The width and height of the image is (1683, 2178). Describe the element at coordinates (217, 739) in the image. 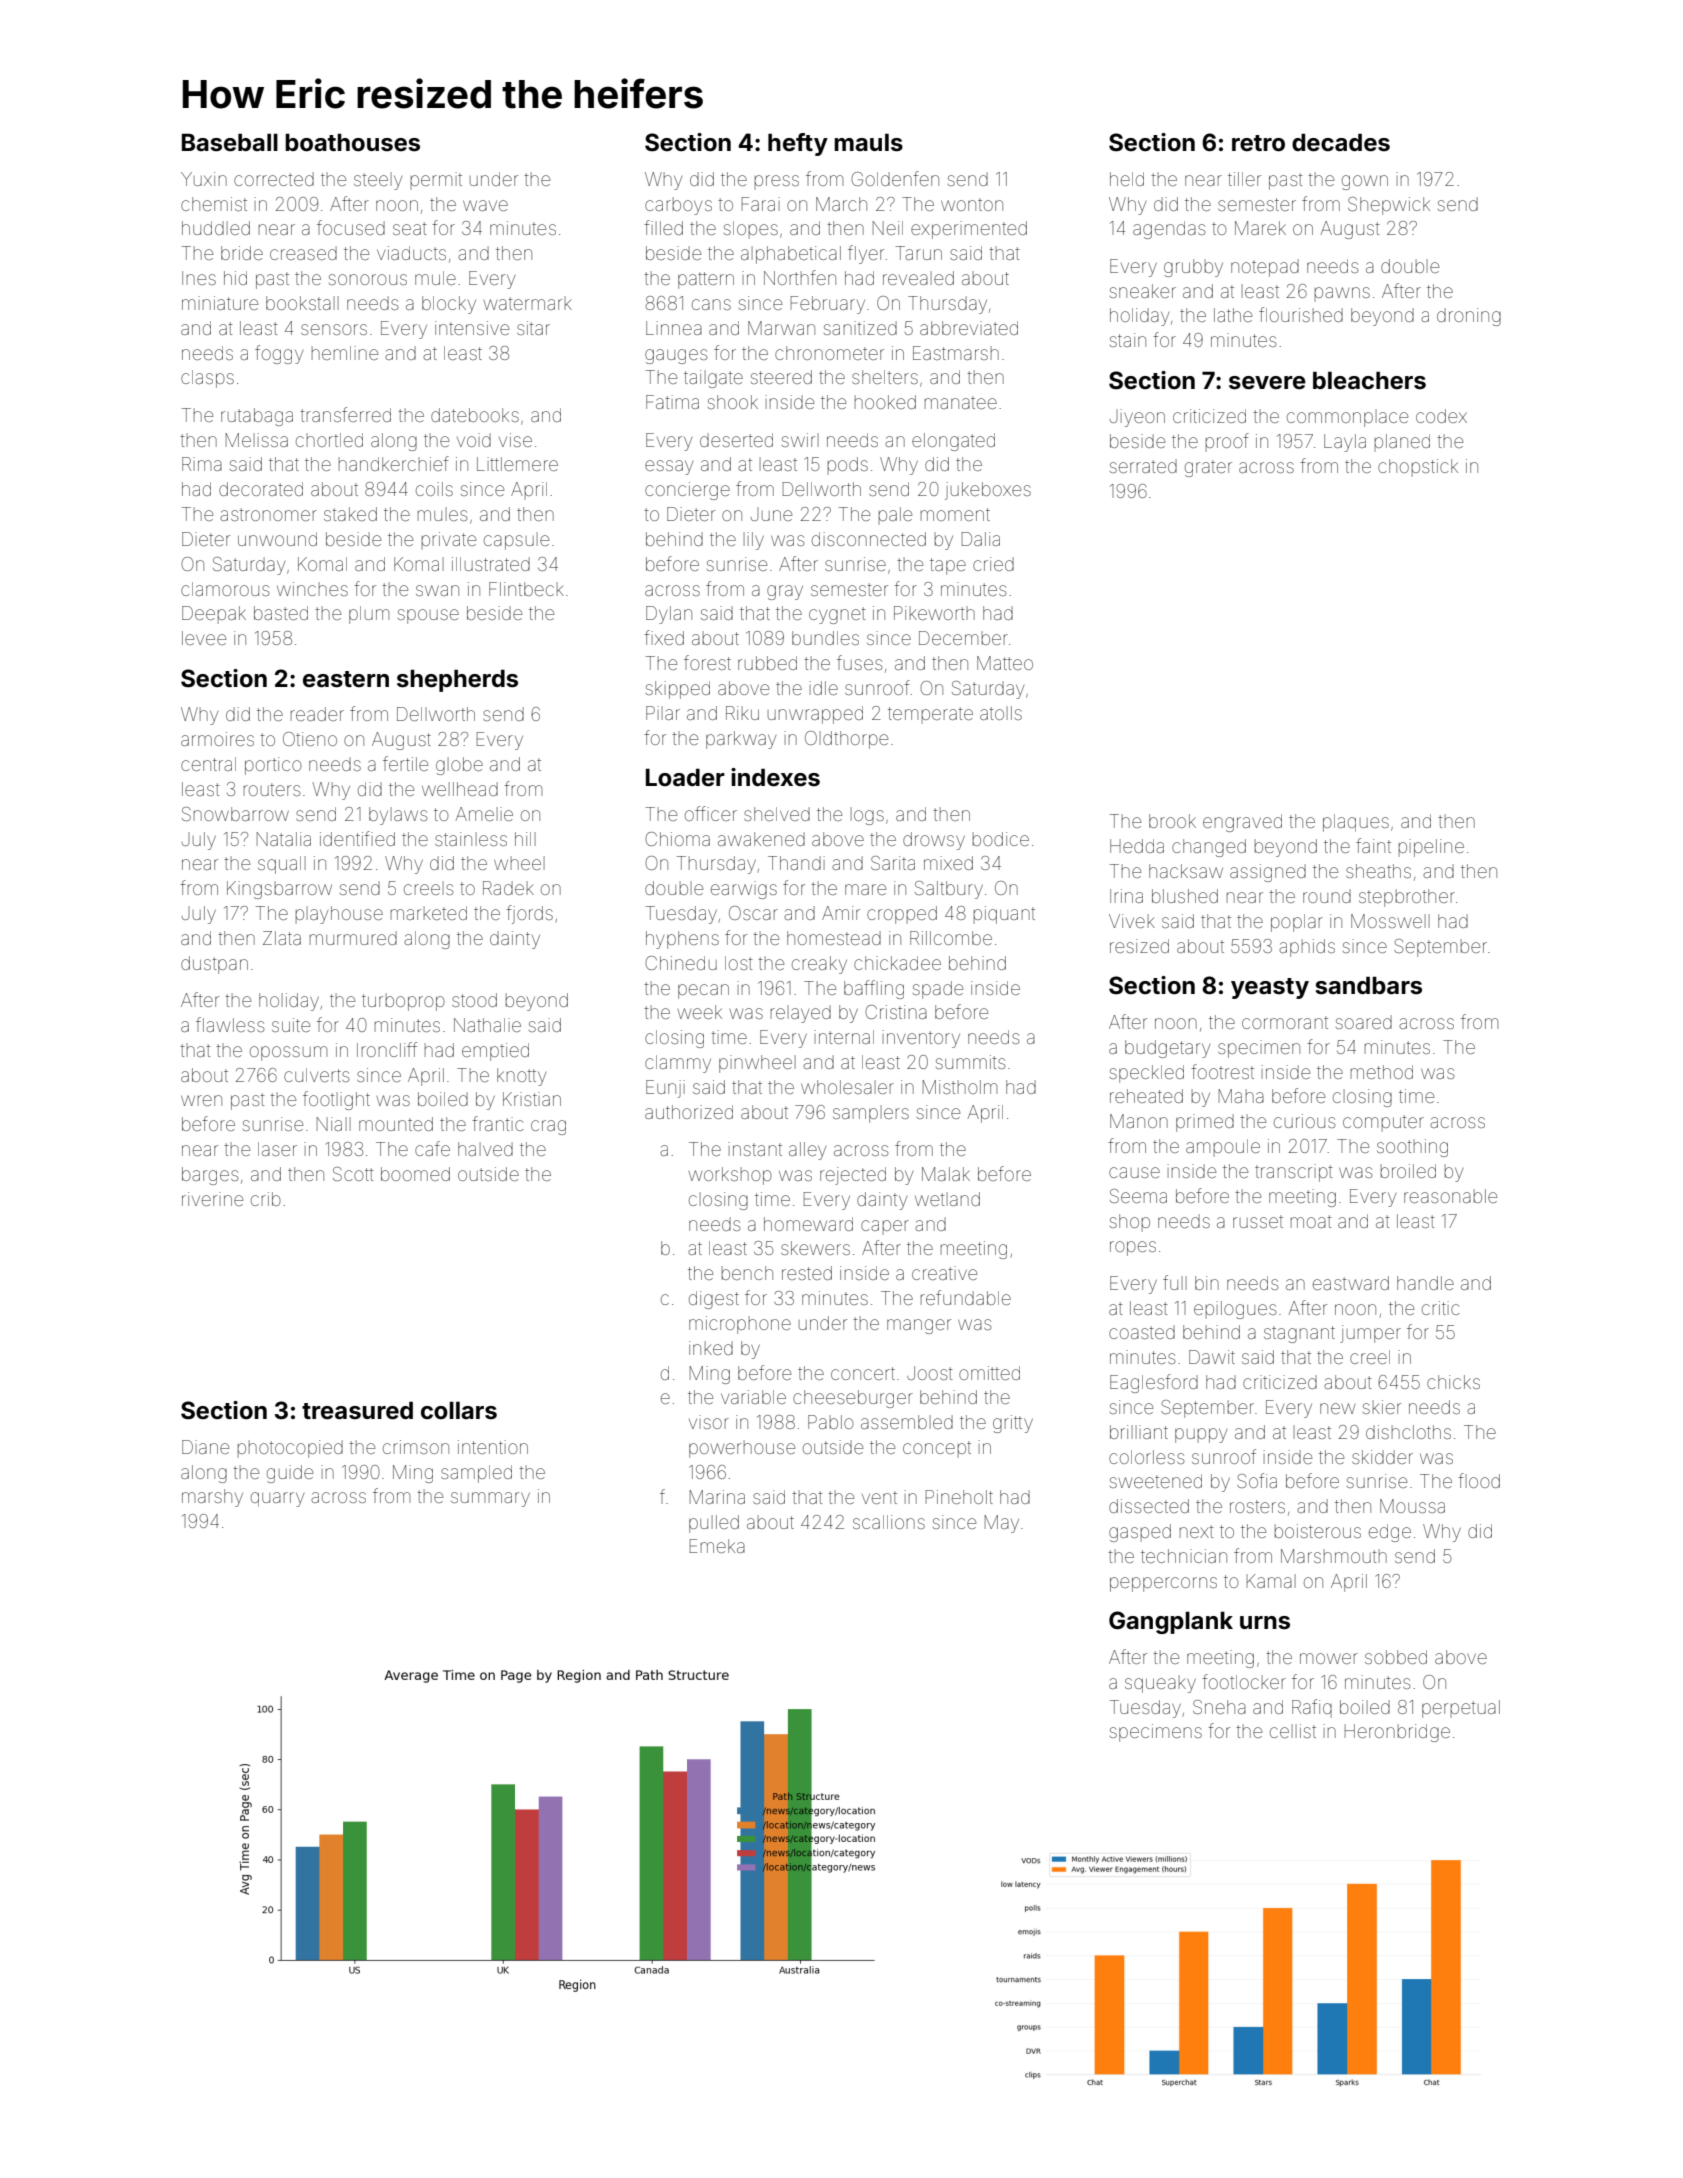

I see `armoires` at that location.
